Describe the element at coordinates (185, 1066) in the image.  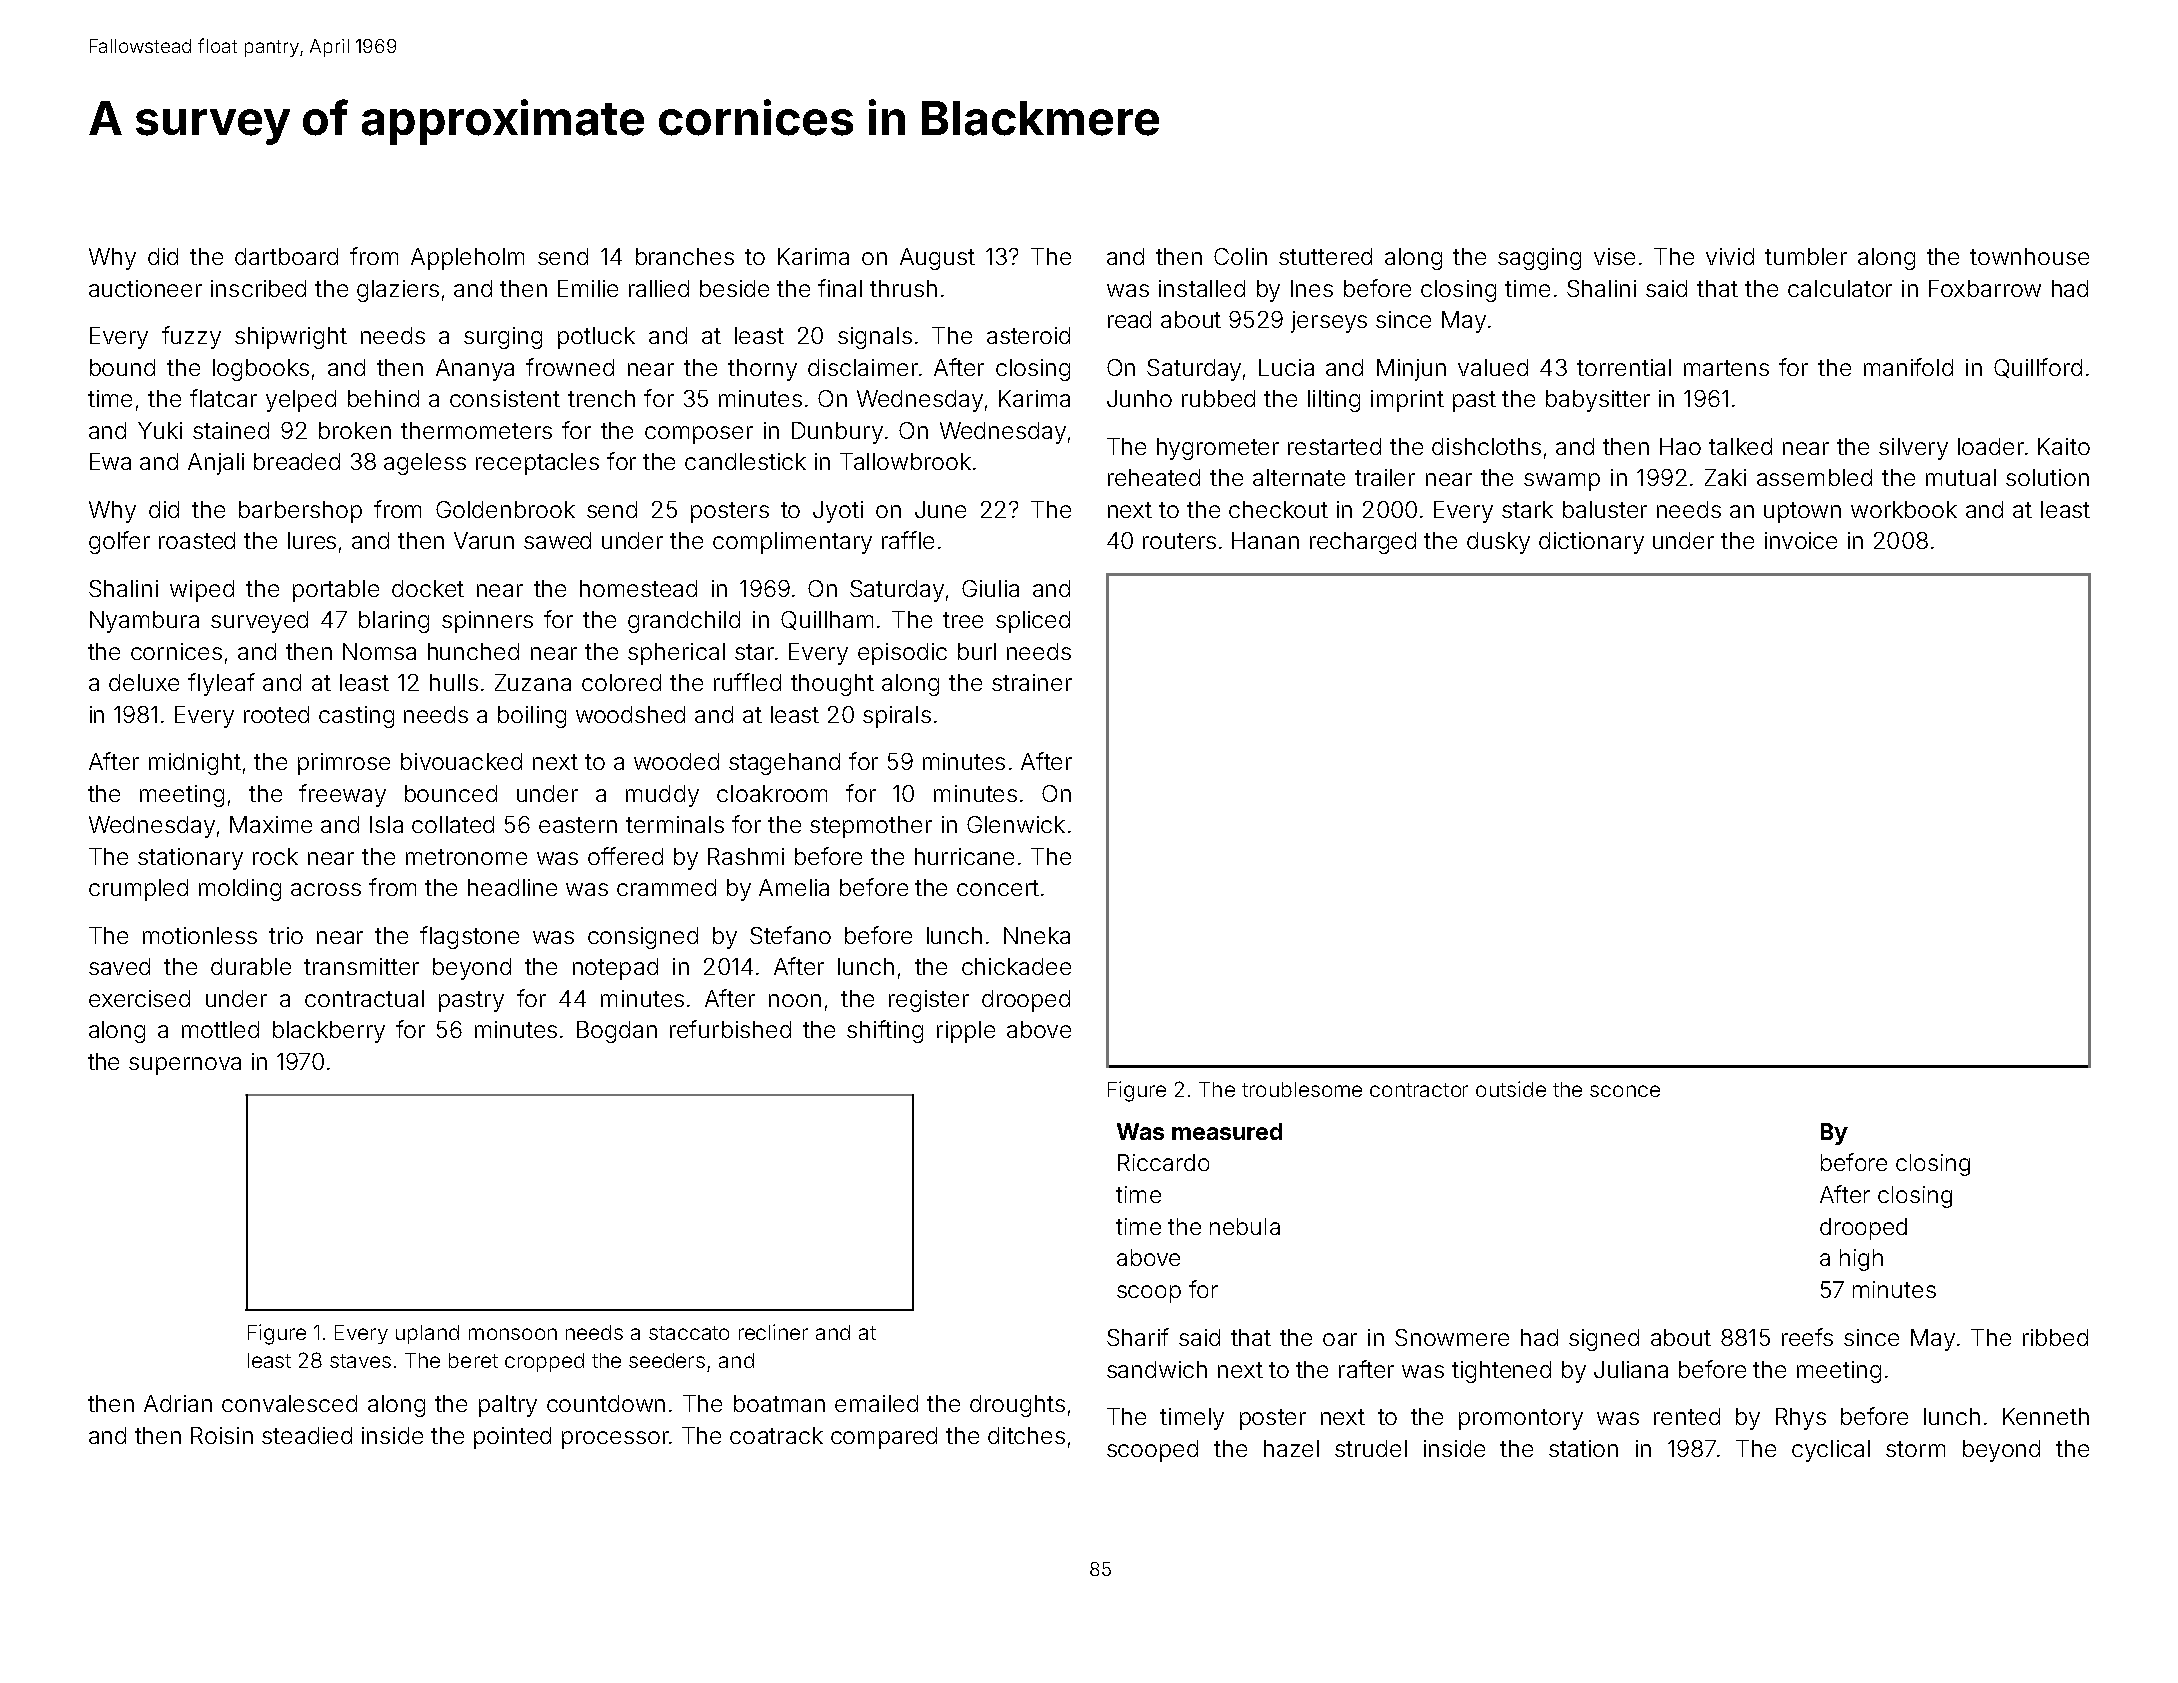
I see `supernova` at that location.
